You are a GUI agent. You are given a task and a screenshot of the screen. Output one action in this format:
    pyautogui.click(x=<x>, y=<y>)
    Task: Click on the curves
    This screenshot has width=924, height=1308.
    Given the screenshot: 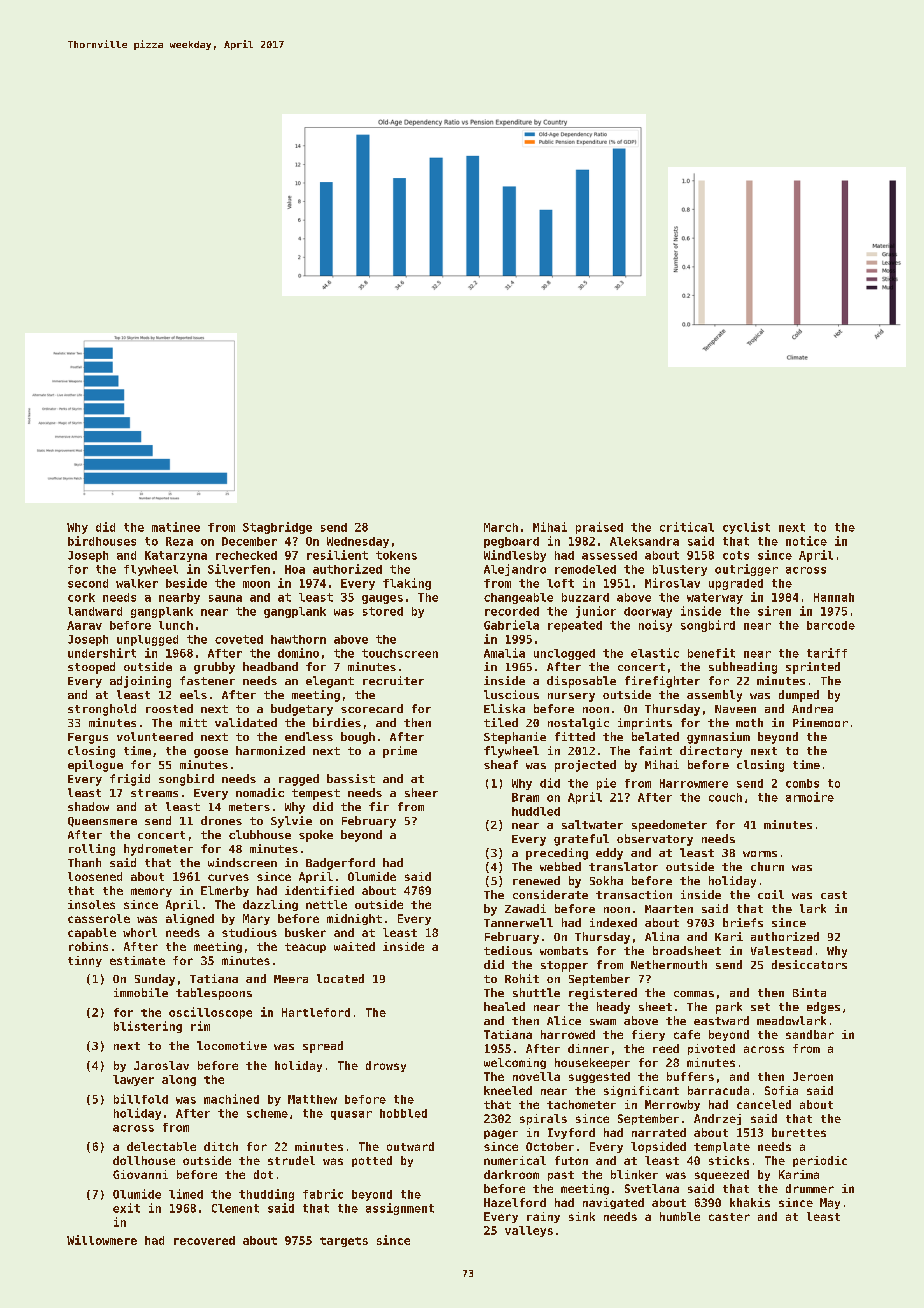 What is the action you would take?
    pyautogui.click(x=228, y=877)
